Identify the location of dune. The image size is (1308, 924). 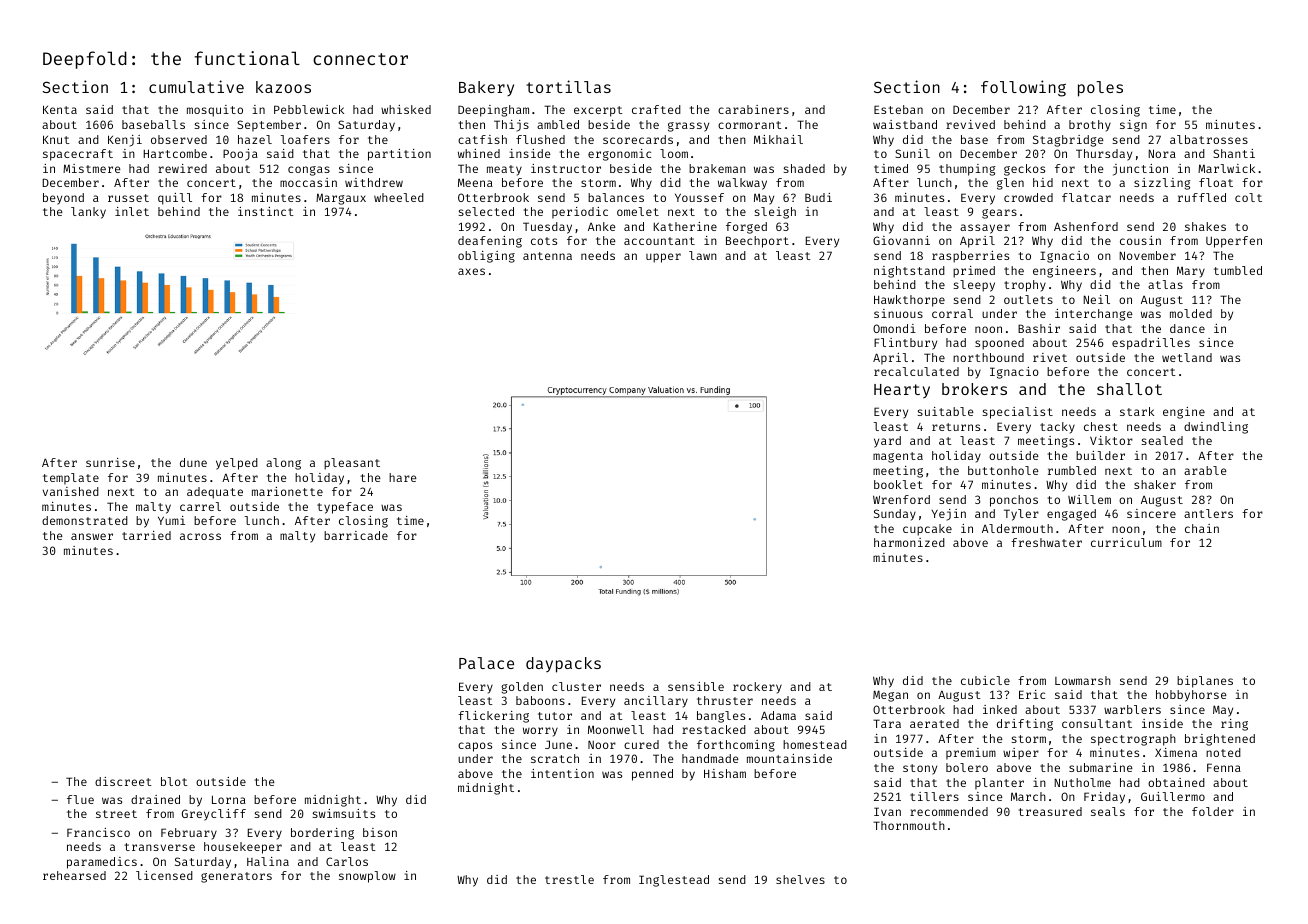
(193, 462).
